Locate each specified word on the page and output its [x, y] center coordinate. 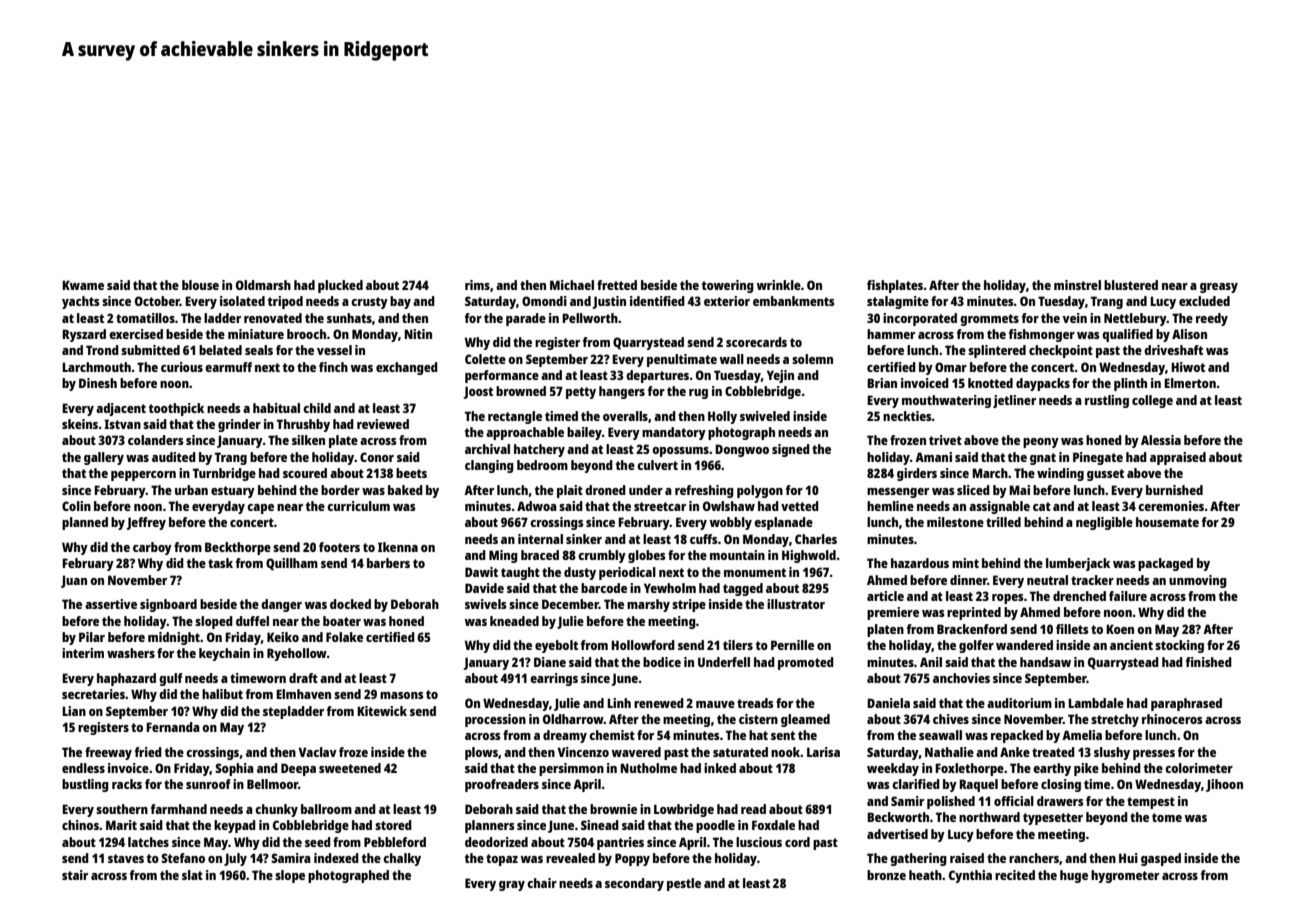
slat [192, 875]
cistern [758, 719]
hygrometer [1125, 876]
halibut [222, 694]
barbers [388, 563]
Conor [377, 457]
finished [1209, 662]
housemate [1167, 522]
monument [755, 572]
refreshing [704, 491]
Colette [485, 359]
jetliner [1014, 401]
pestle [684, 884]
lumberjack [1078, 564]
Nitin [418, 334]
